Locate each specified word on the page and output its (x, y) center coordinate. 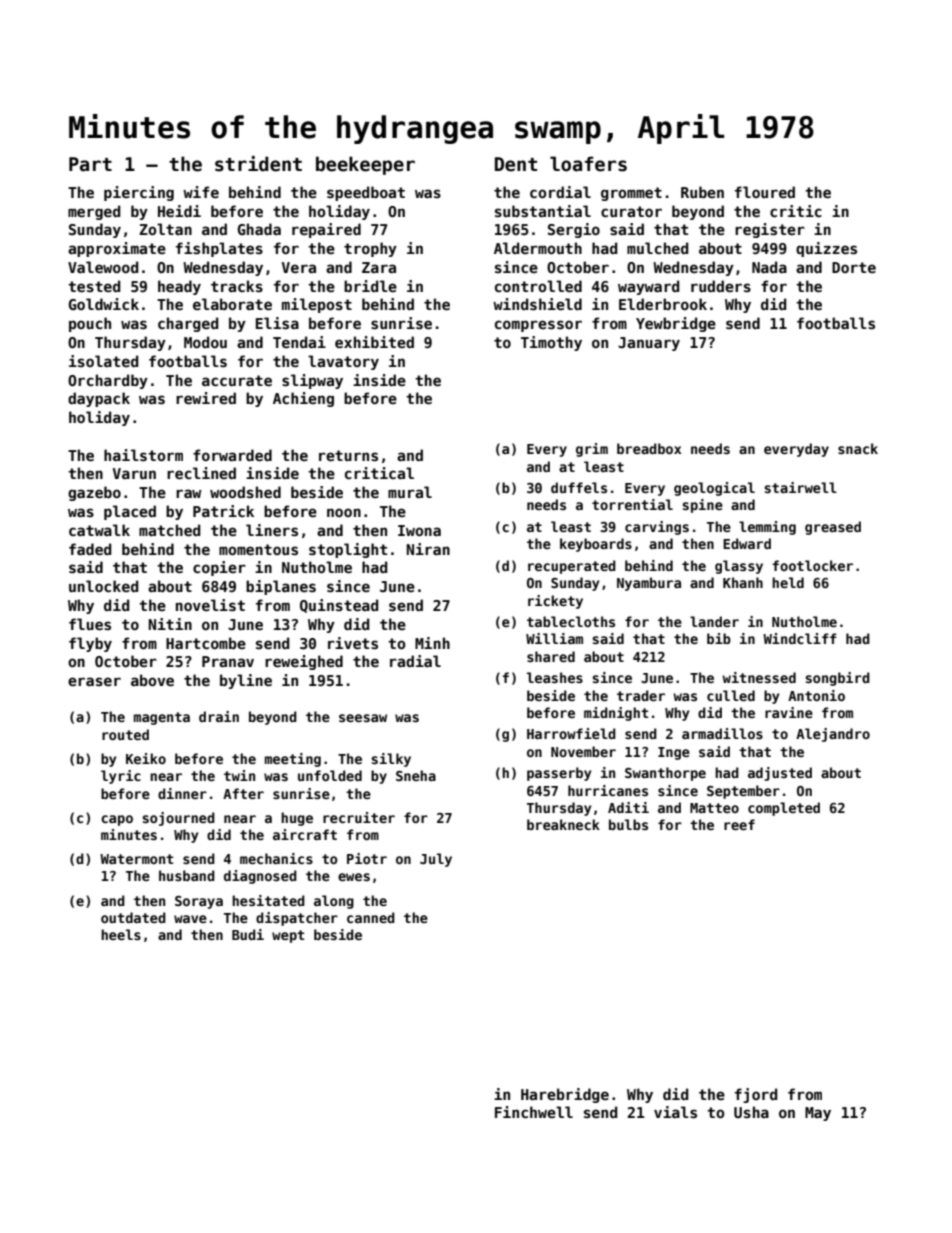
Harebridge (565, 1095)
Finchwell (534, 1112)
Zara (379, 267)
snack (858, 448)
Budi (248, 934)
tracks (237, 286)
